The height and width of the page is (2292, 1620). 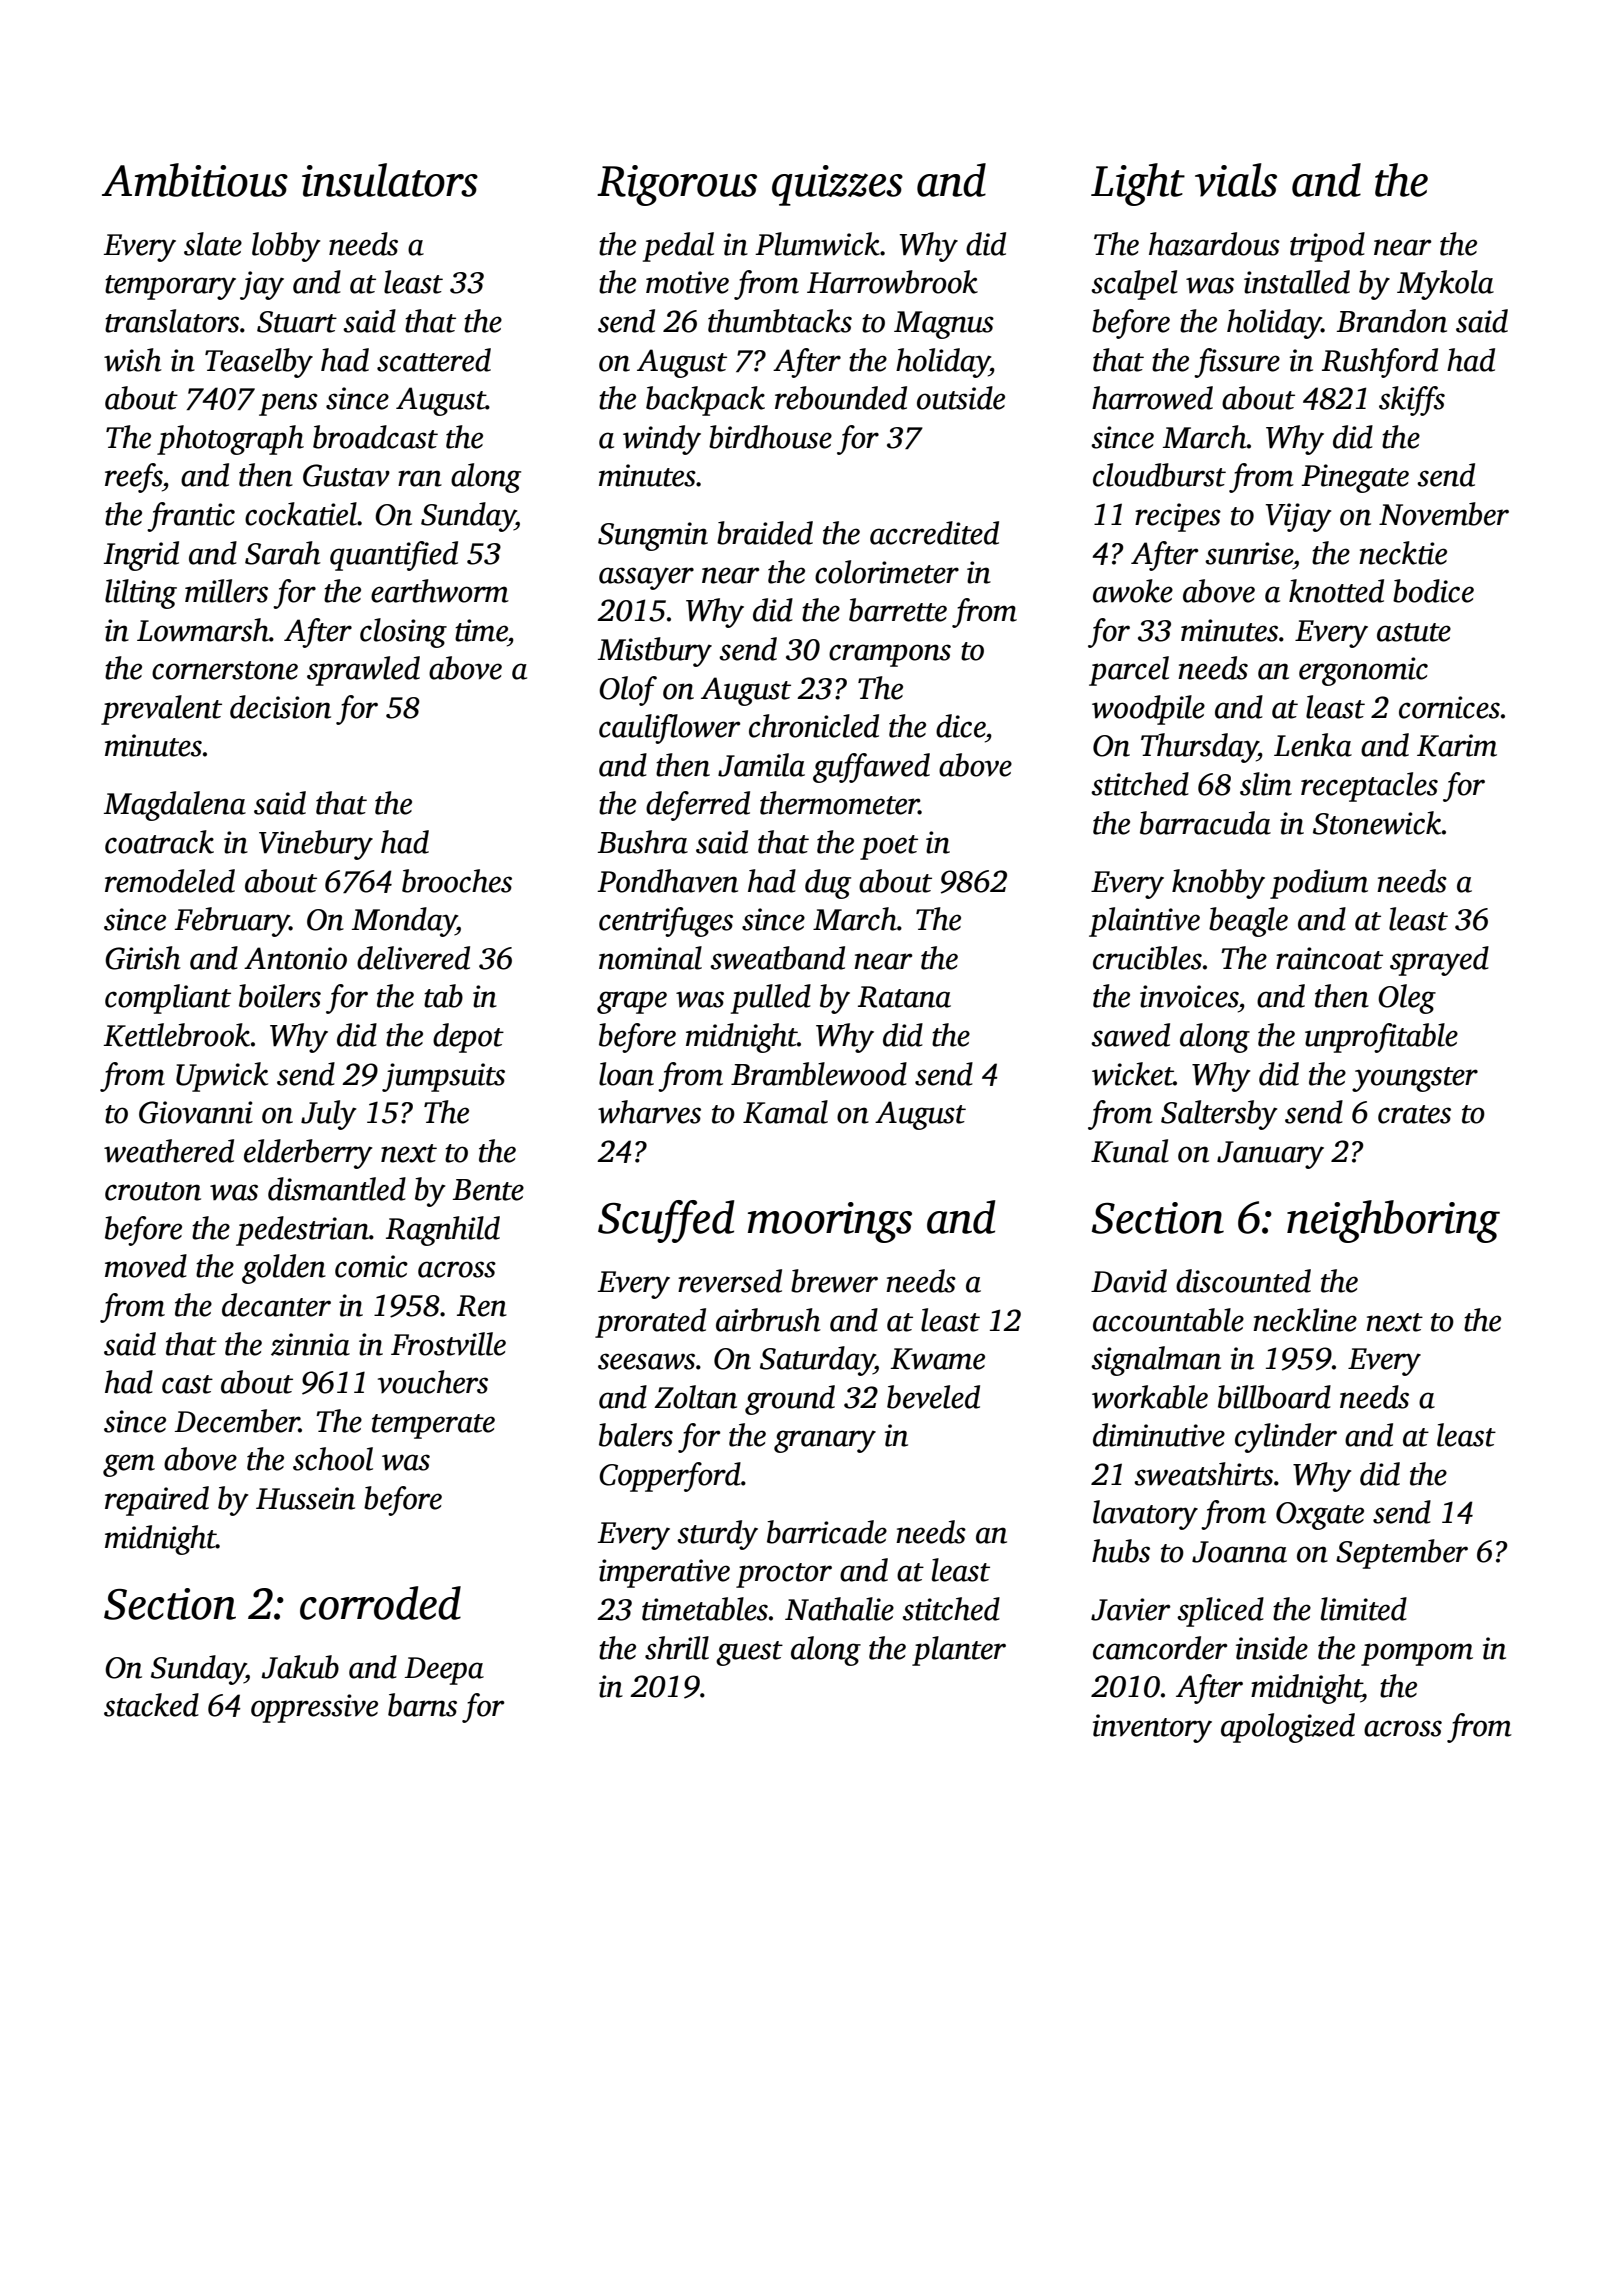 What do you see at coordinates (1199, 748) in the page?
I see `Thursday` at bounding box center [1199, 748].
